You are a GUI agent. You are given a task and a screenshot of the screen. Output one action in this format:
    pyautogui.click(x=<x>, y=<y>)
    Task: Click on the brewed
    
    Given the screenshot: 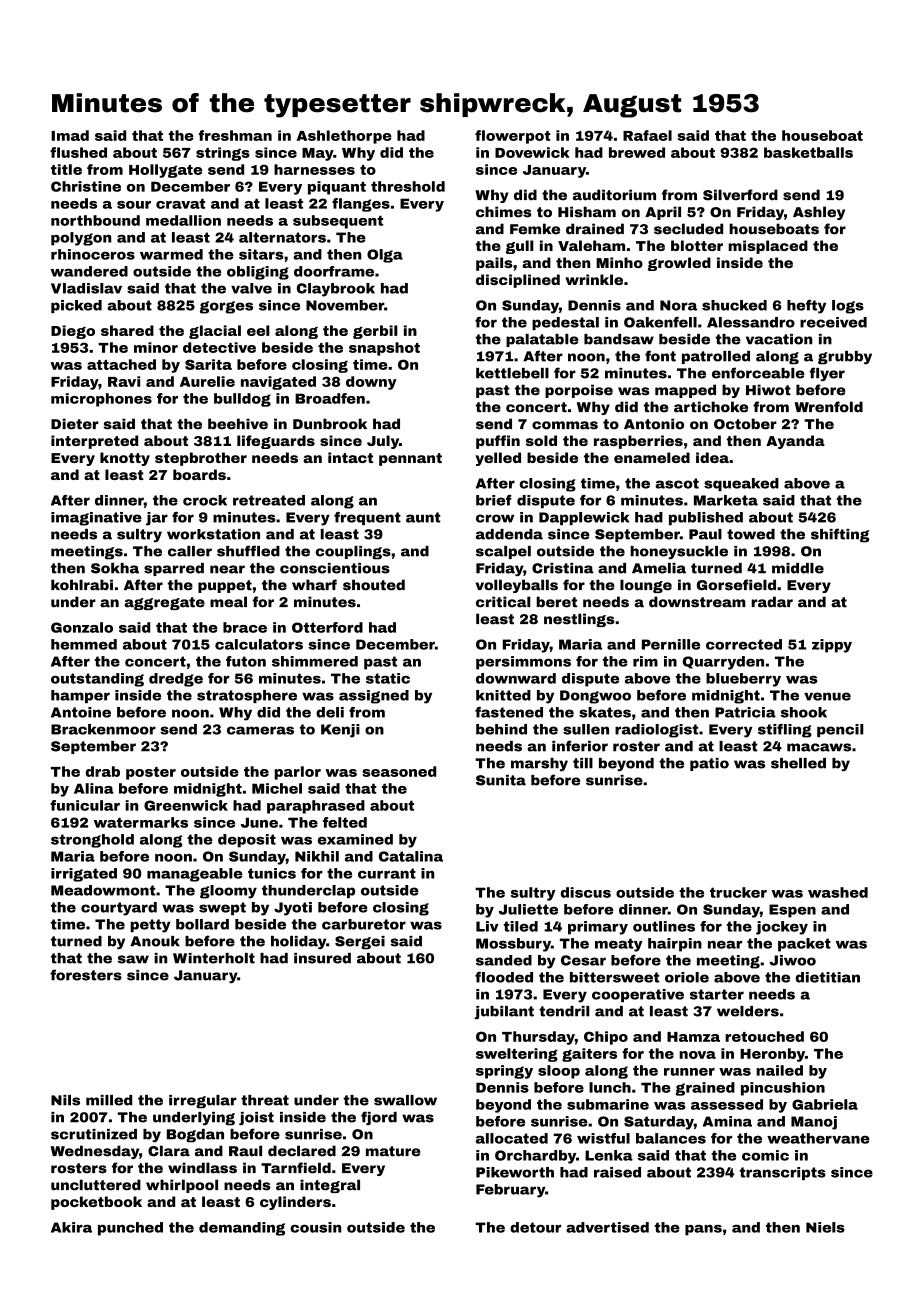 What is the action you would take?
    pyautogui.click(x=637, y=152)
